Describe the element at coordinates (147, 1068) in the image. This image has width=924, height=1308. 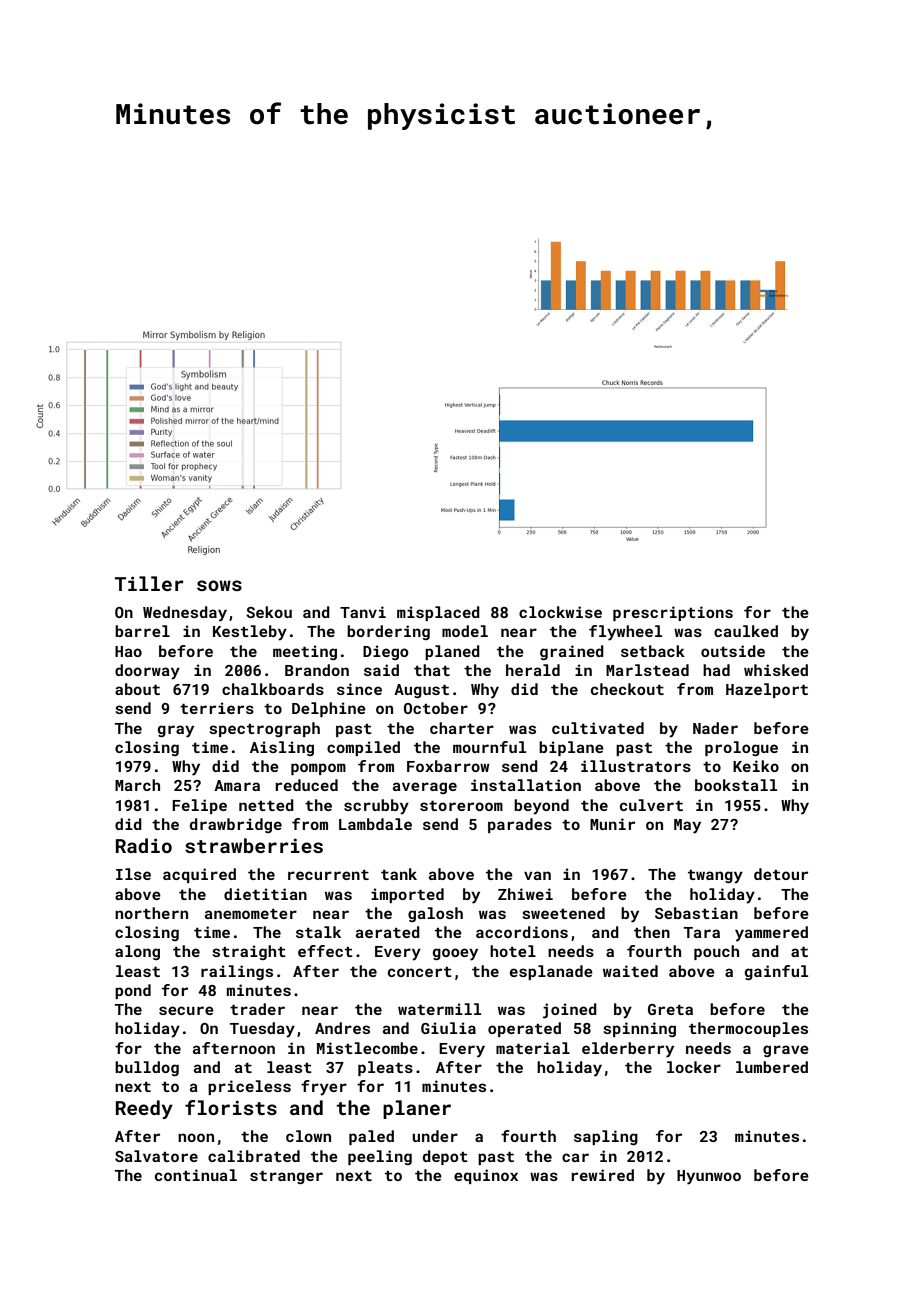
I see `bulldog` at that location.
